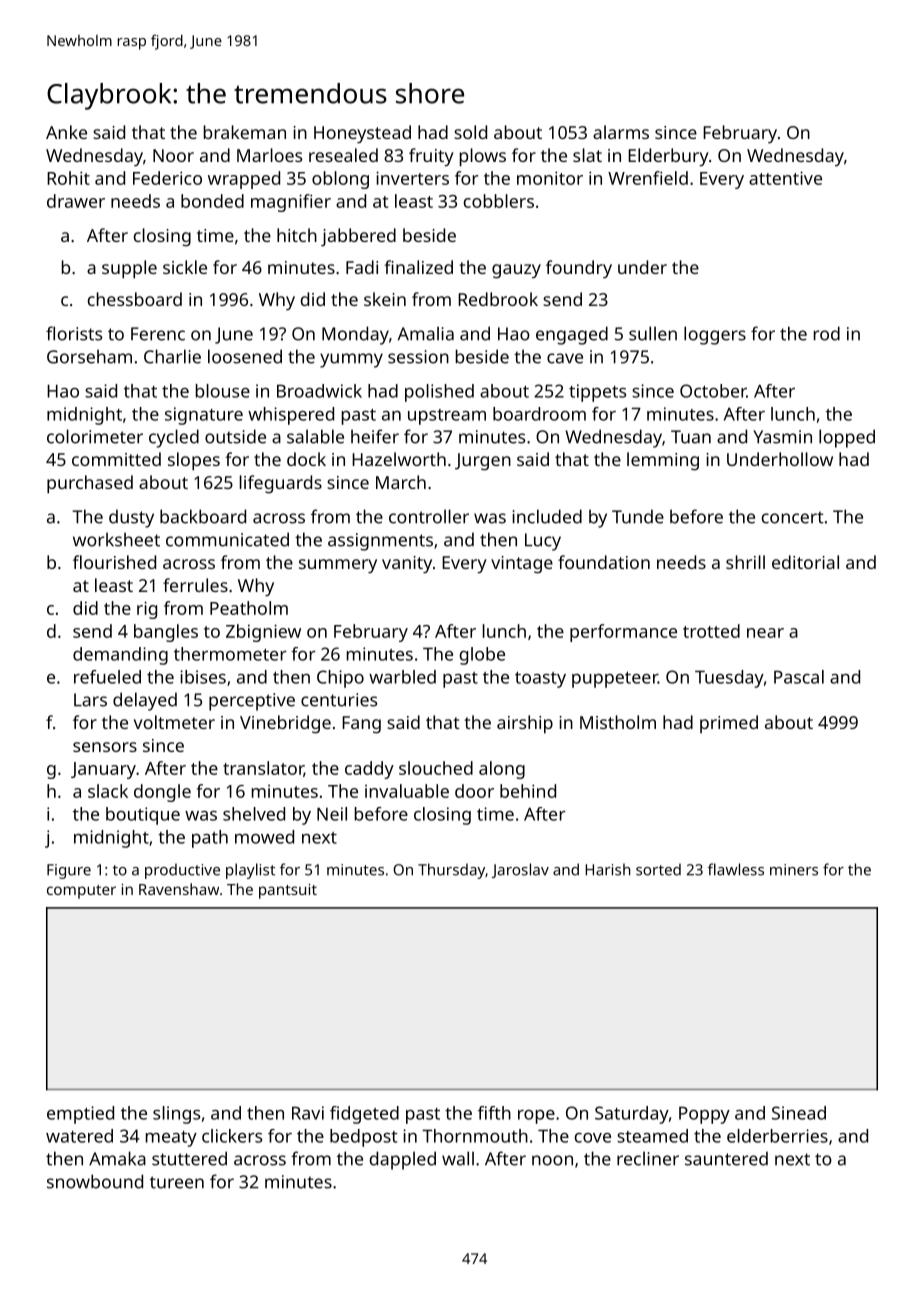  Describe the element at coordinates (129, 269) in the screenshot. I see `supple` at that location.
